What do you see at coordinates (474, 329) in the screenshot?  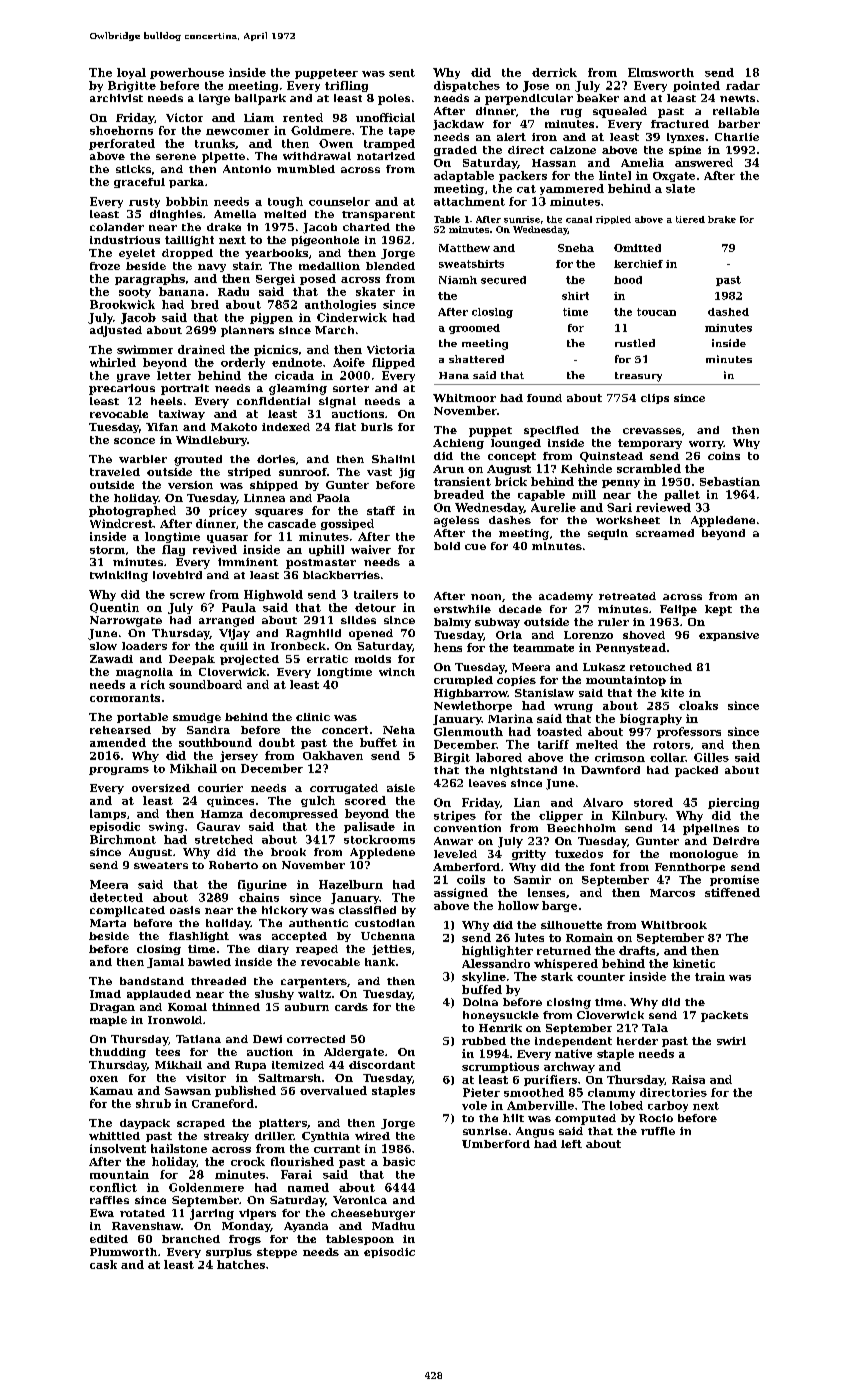 I see `groomed` at bounding box center [474, 329].
